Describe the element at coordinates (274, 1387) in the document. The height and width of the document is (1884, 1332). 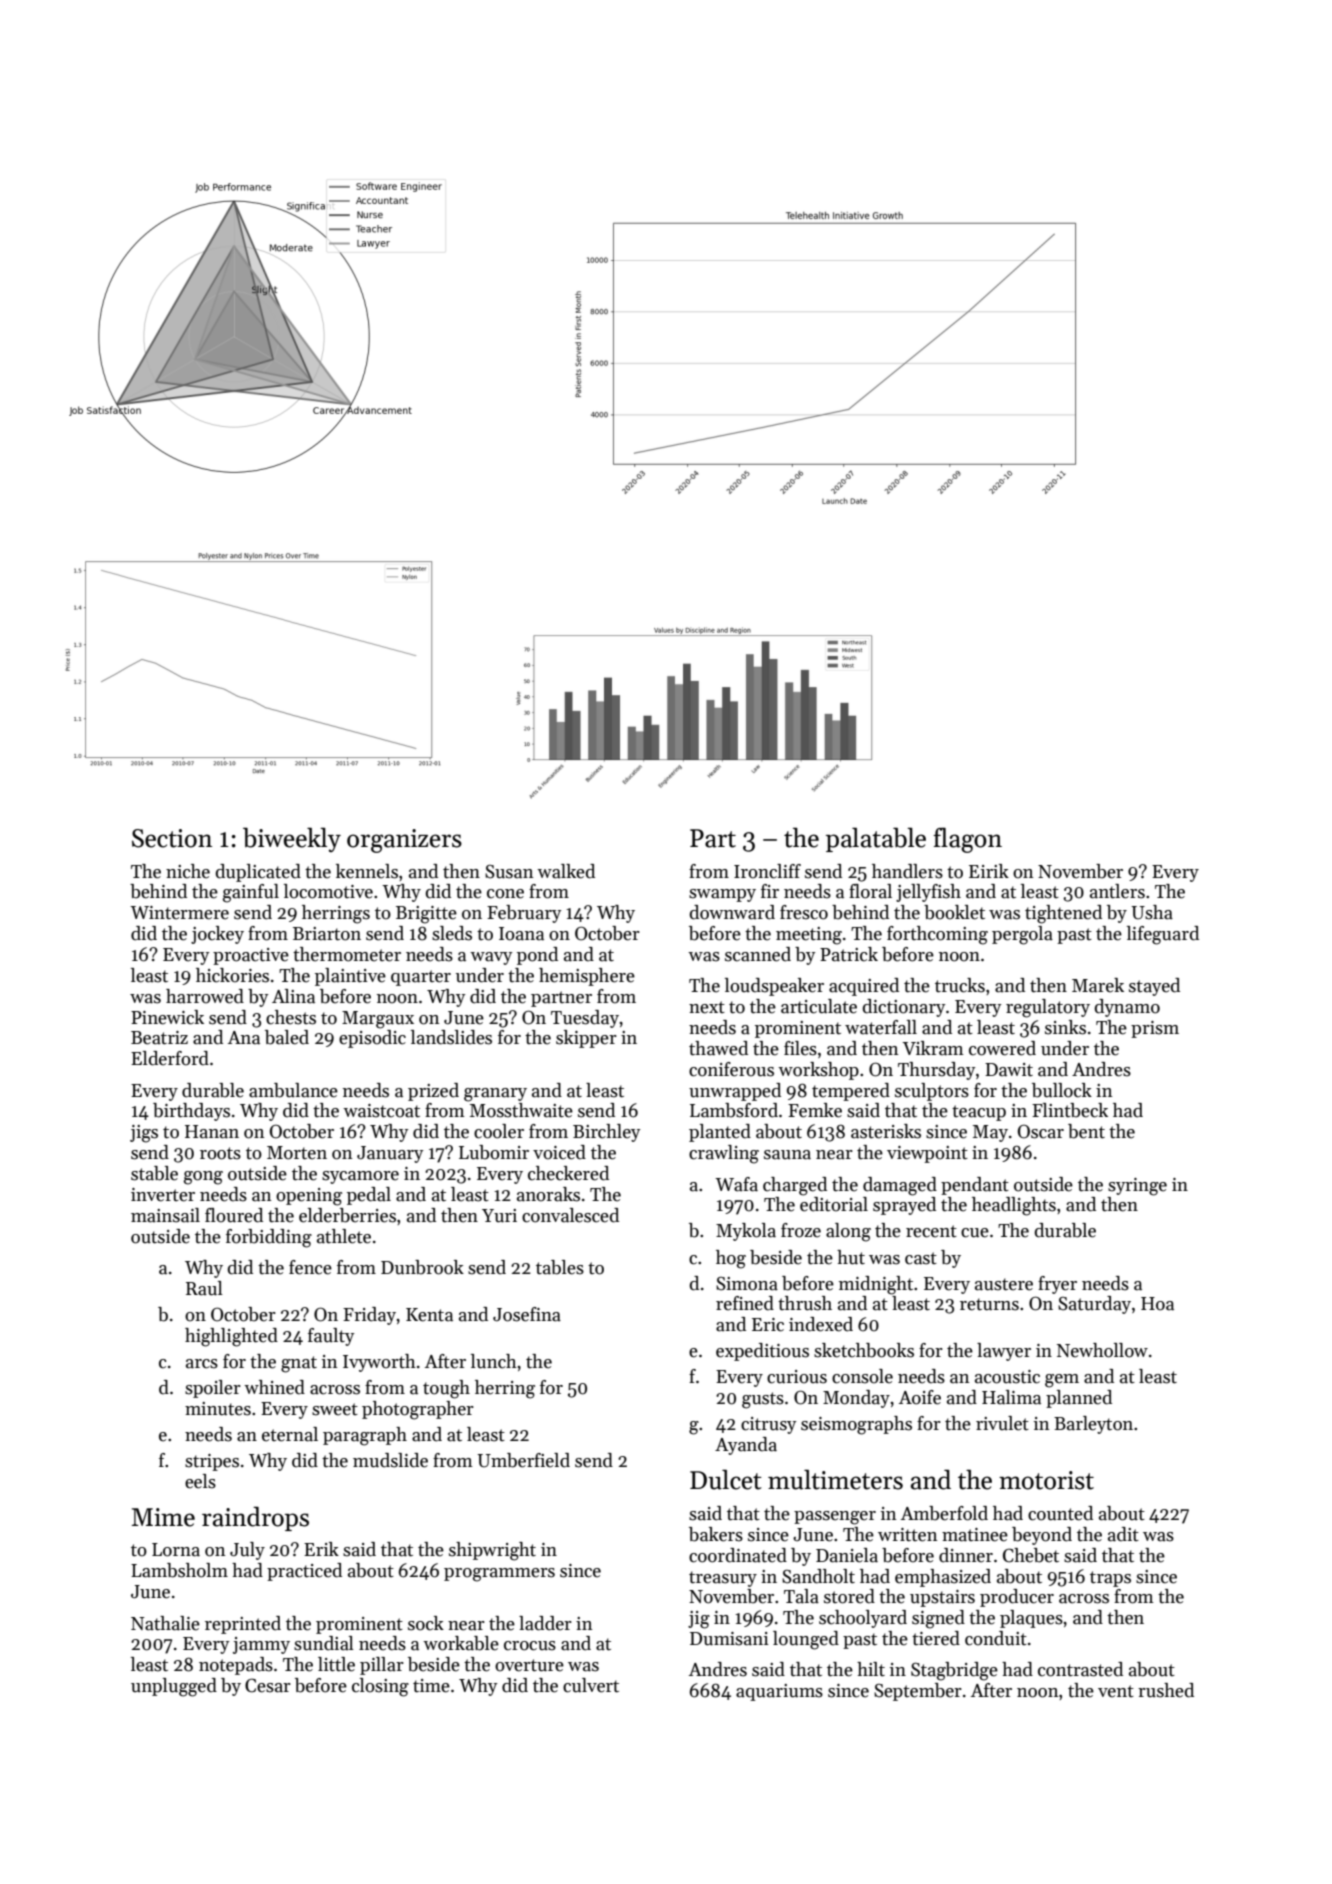
I see `whined` at that location.
